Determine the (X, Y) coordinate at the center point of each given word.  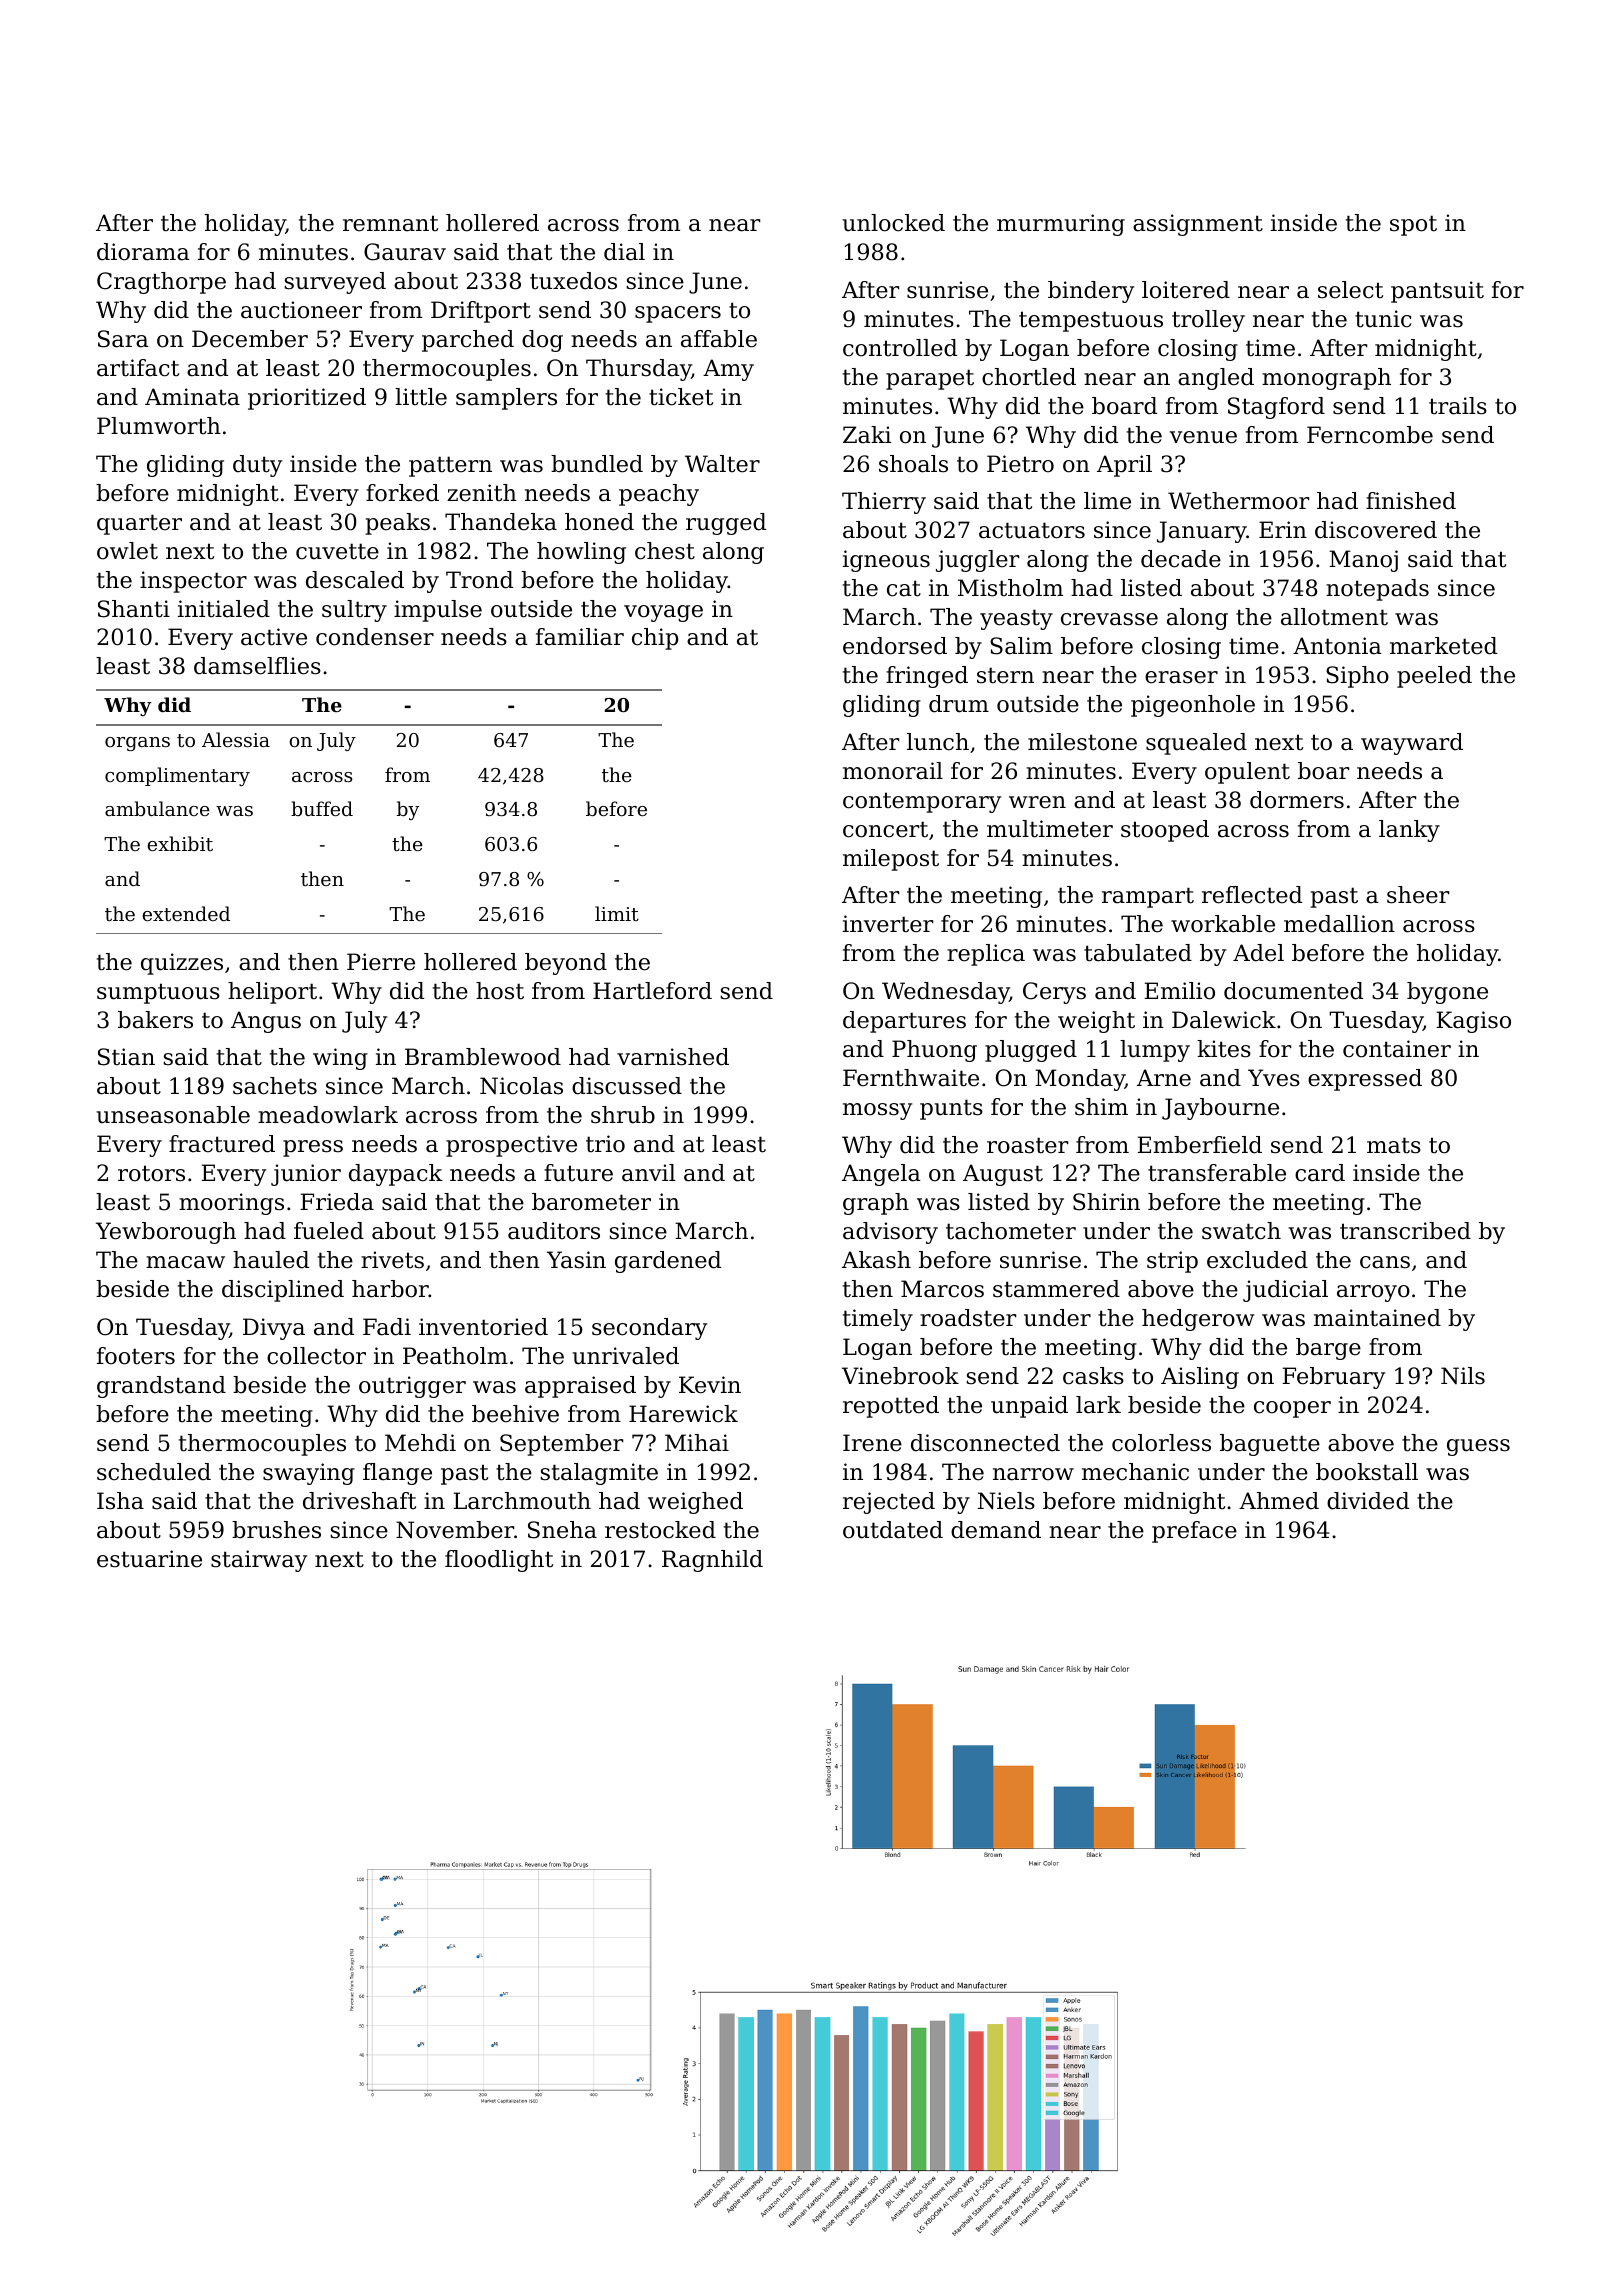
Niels (1006, 1501)
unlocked (893, 223)
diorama (143, 252)
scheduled (154, 1472)
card (1320, 1173)
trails (1458, 406)
